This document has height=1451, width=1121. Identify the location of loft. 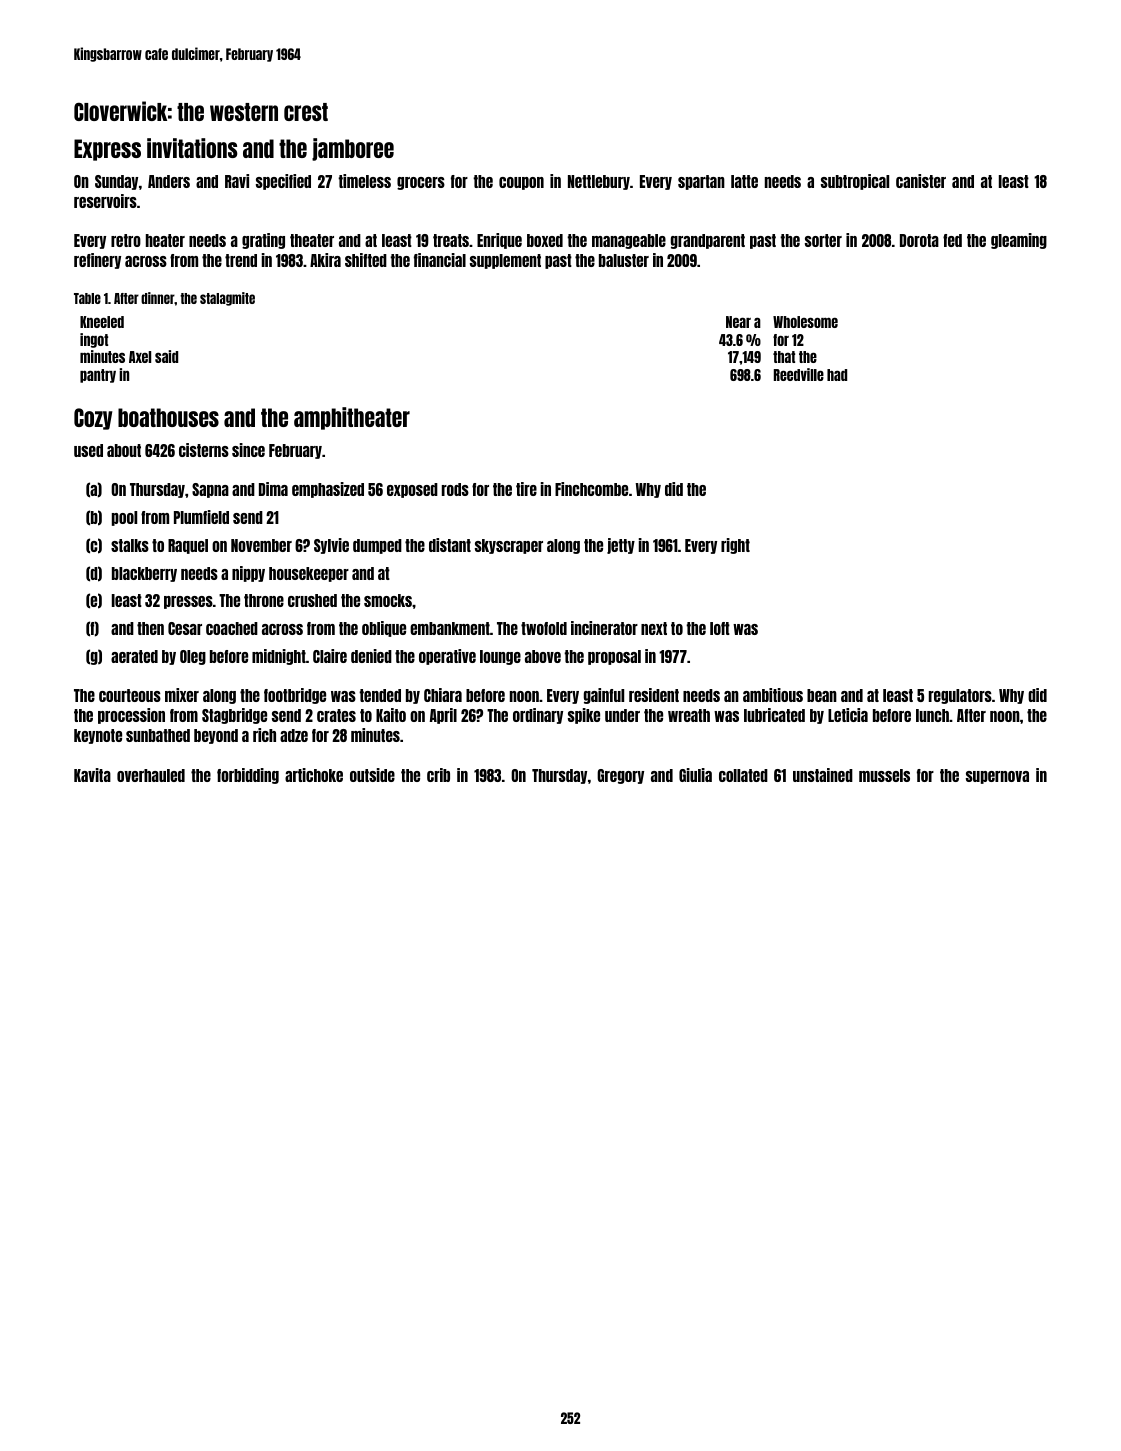
(720, 628).
